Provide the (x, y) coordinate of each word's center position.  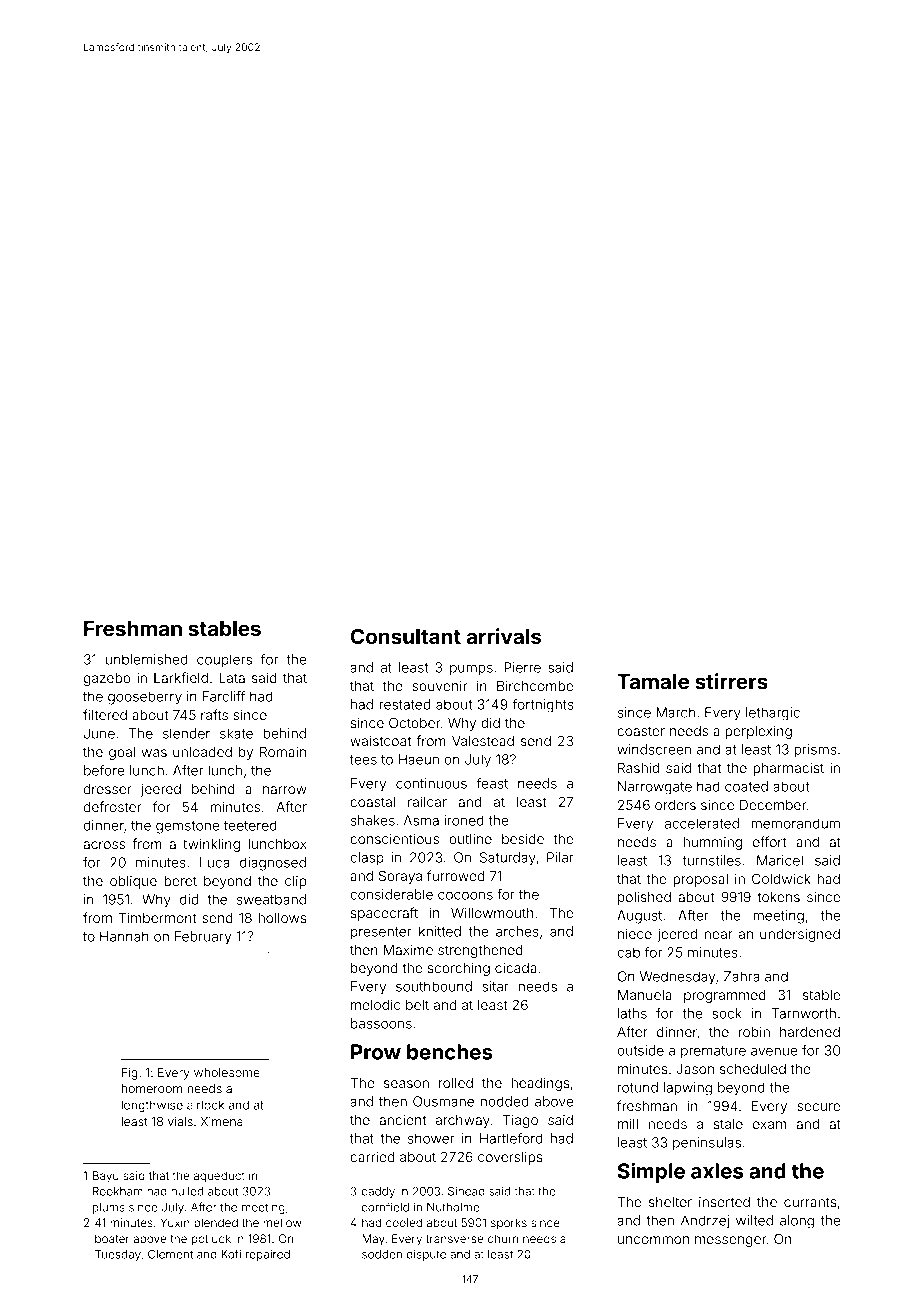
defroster (113, 806)
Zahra (742, 976)
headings (540, 1084)
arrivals (503, 636)
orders (675, 805)
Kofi (231, 1254)
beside (523, 838)
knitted (440, 931)
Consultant (406, 636)
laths (632, 1013)
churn (503, 1238)
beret (180, 881)
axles (717, 1171)
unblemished (147, 659)
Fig (130, 1074)
